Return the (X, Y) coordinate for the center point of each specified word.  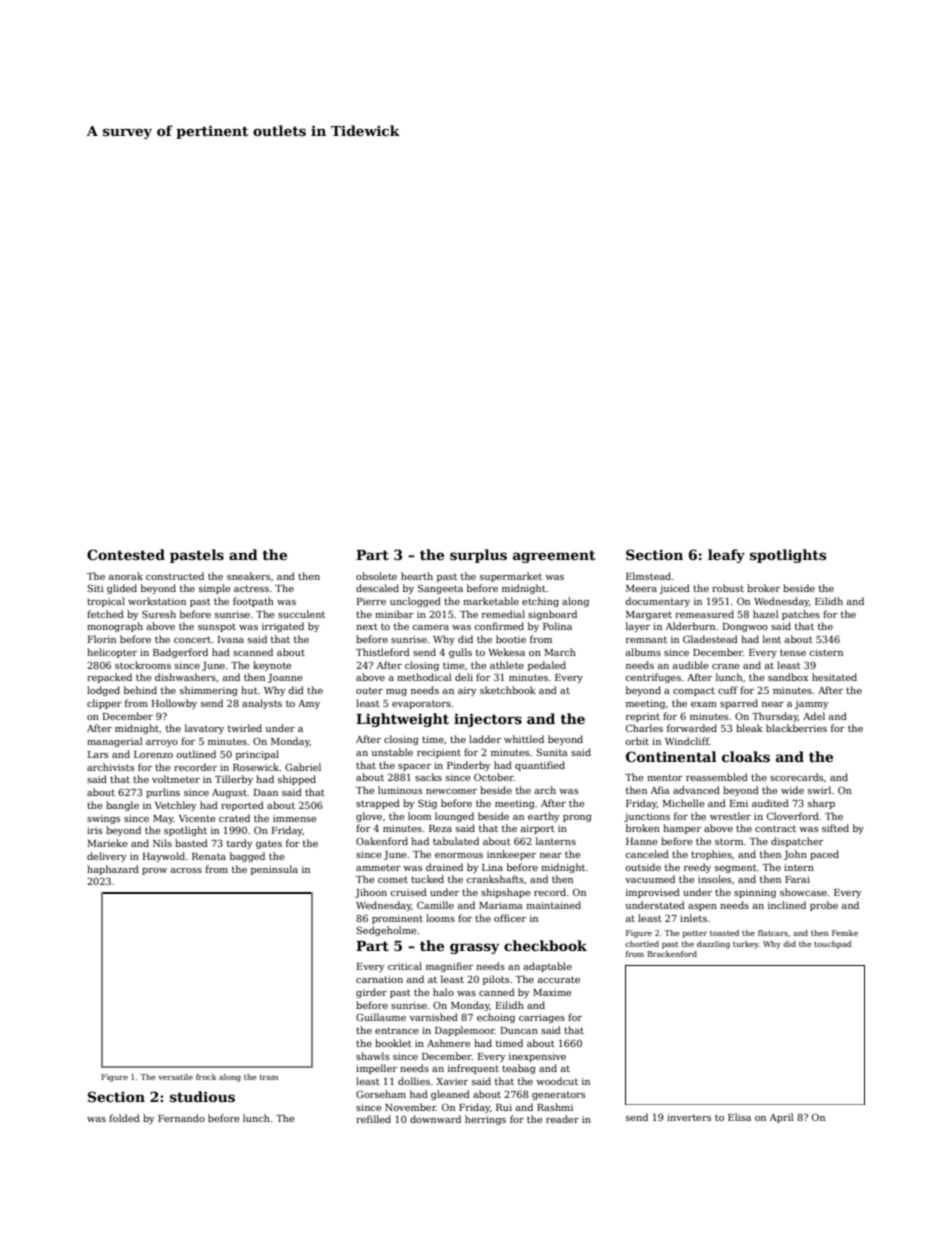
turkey (746, 945)
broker (763, 588)
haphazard (113, 870)
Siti (96, 588)
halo (443, 992)
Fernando (181, 1118)
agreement (554, 556)
